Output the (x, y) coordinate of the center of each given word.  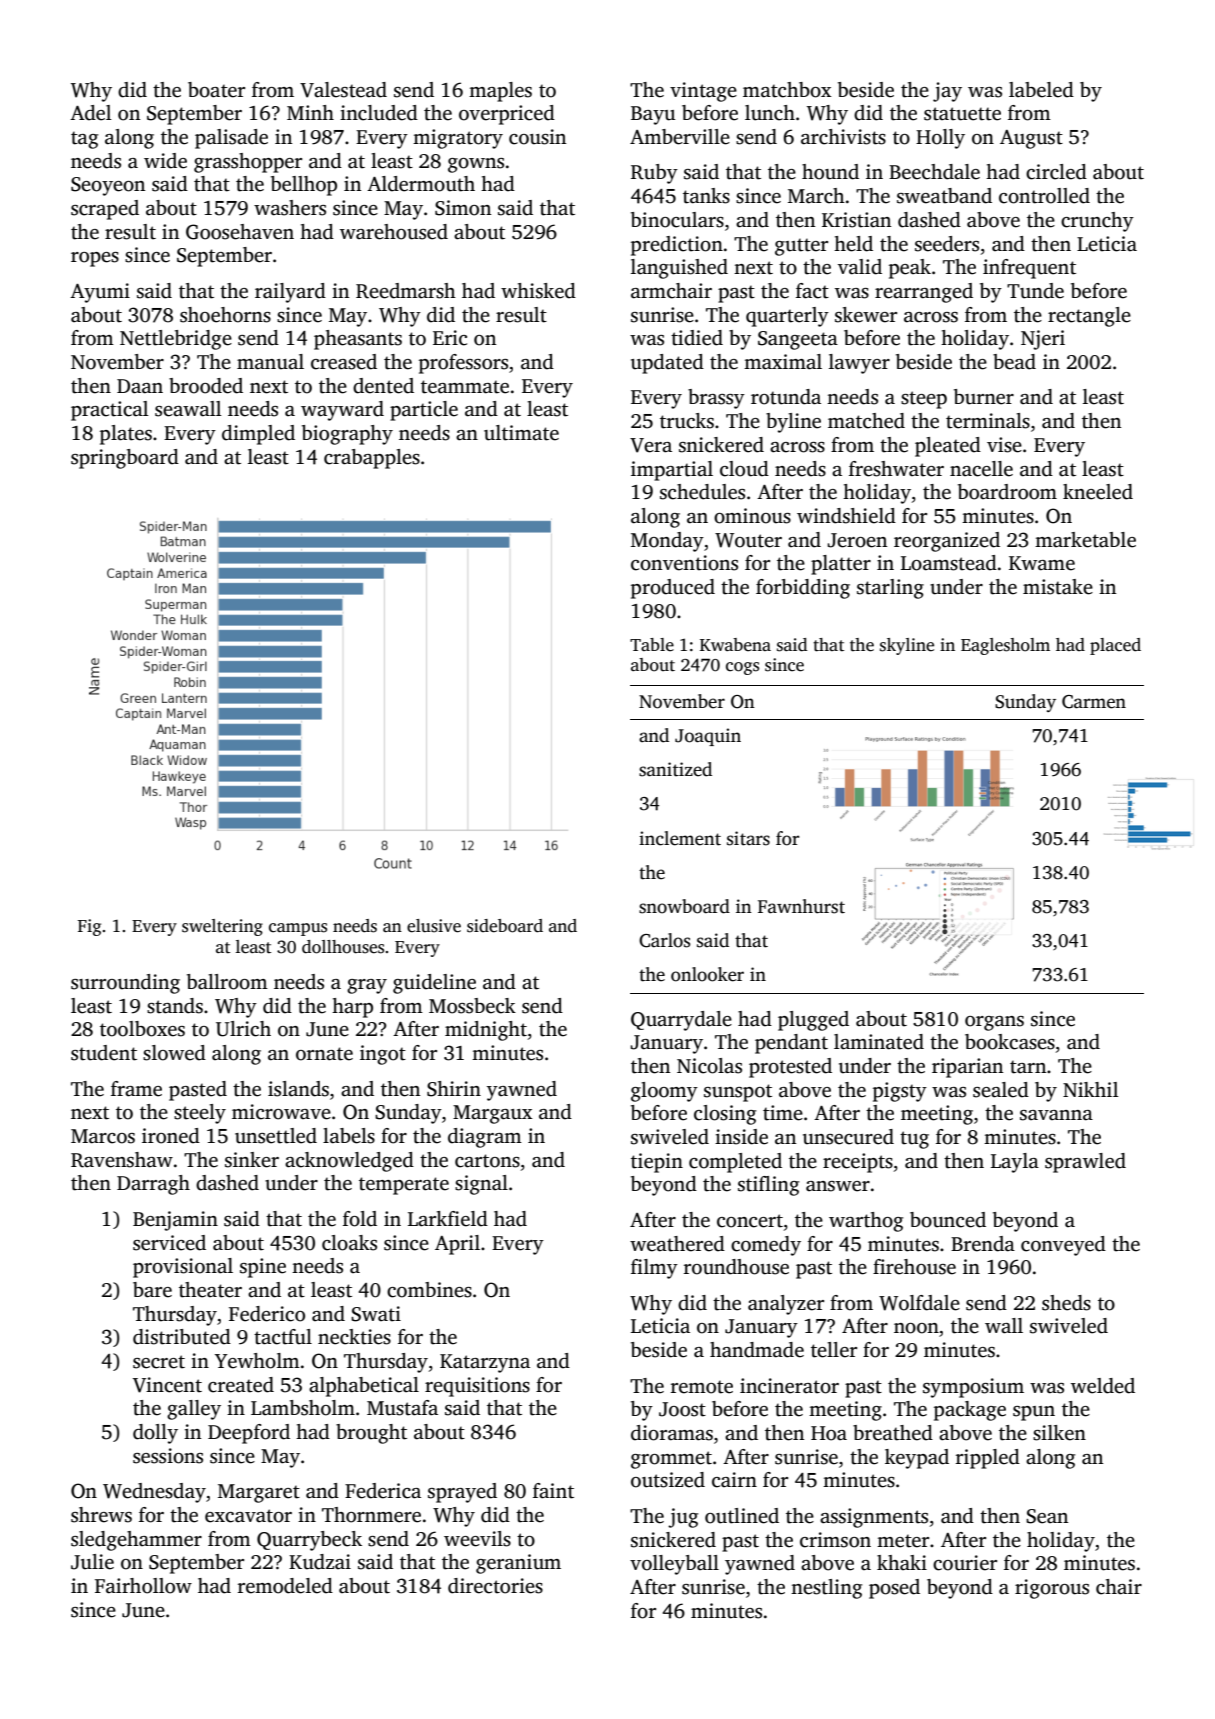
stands (175, 1006)
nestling (826, 1589)
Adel (91, 113)
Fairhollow (143, 1586)
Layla (1015, 1163)
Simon (463, 208)
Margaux (492, 1114)
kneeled (1098, 492)
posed (894, 1589)
